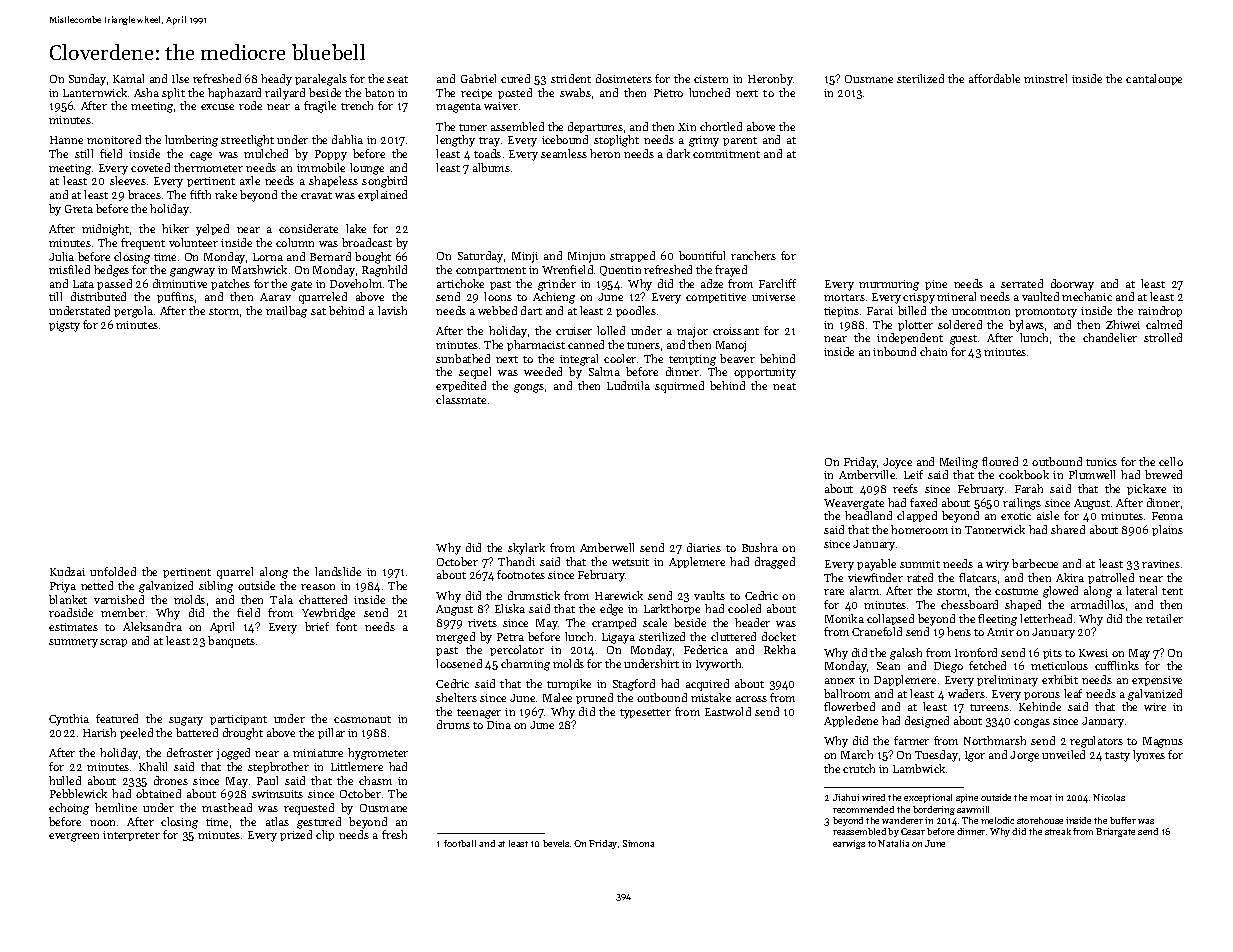 The width and height of the page is (1233, 952). What do you see at coordinates (238, 720) in the page?
I see `participant` at bounding box center [238, 720].
